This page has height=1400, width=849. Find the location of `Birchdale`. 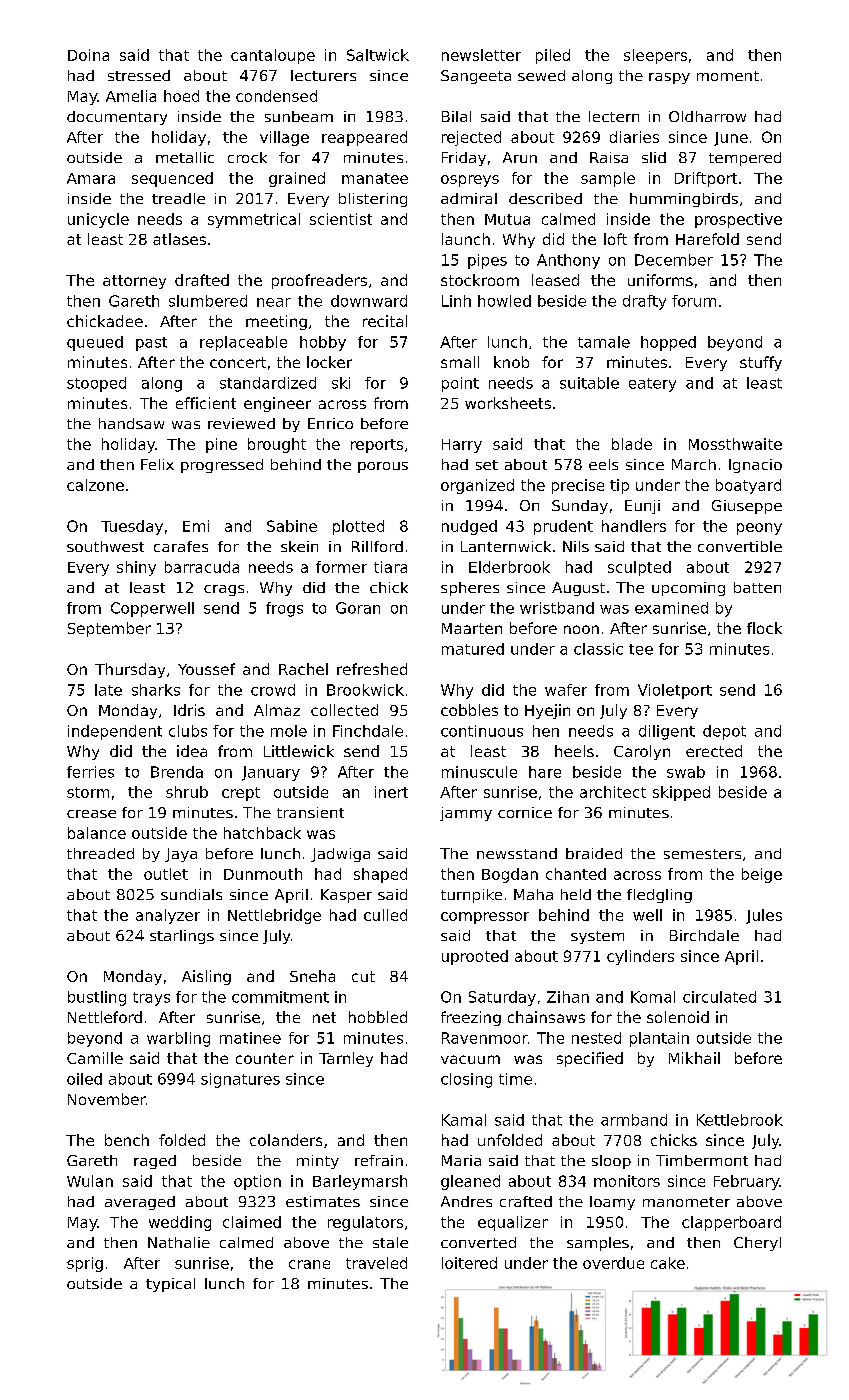

Birchdale is located at coordinates (704, 935).
